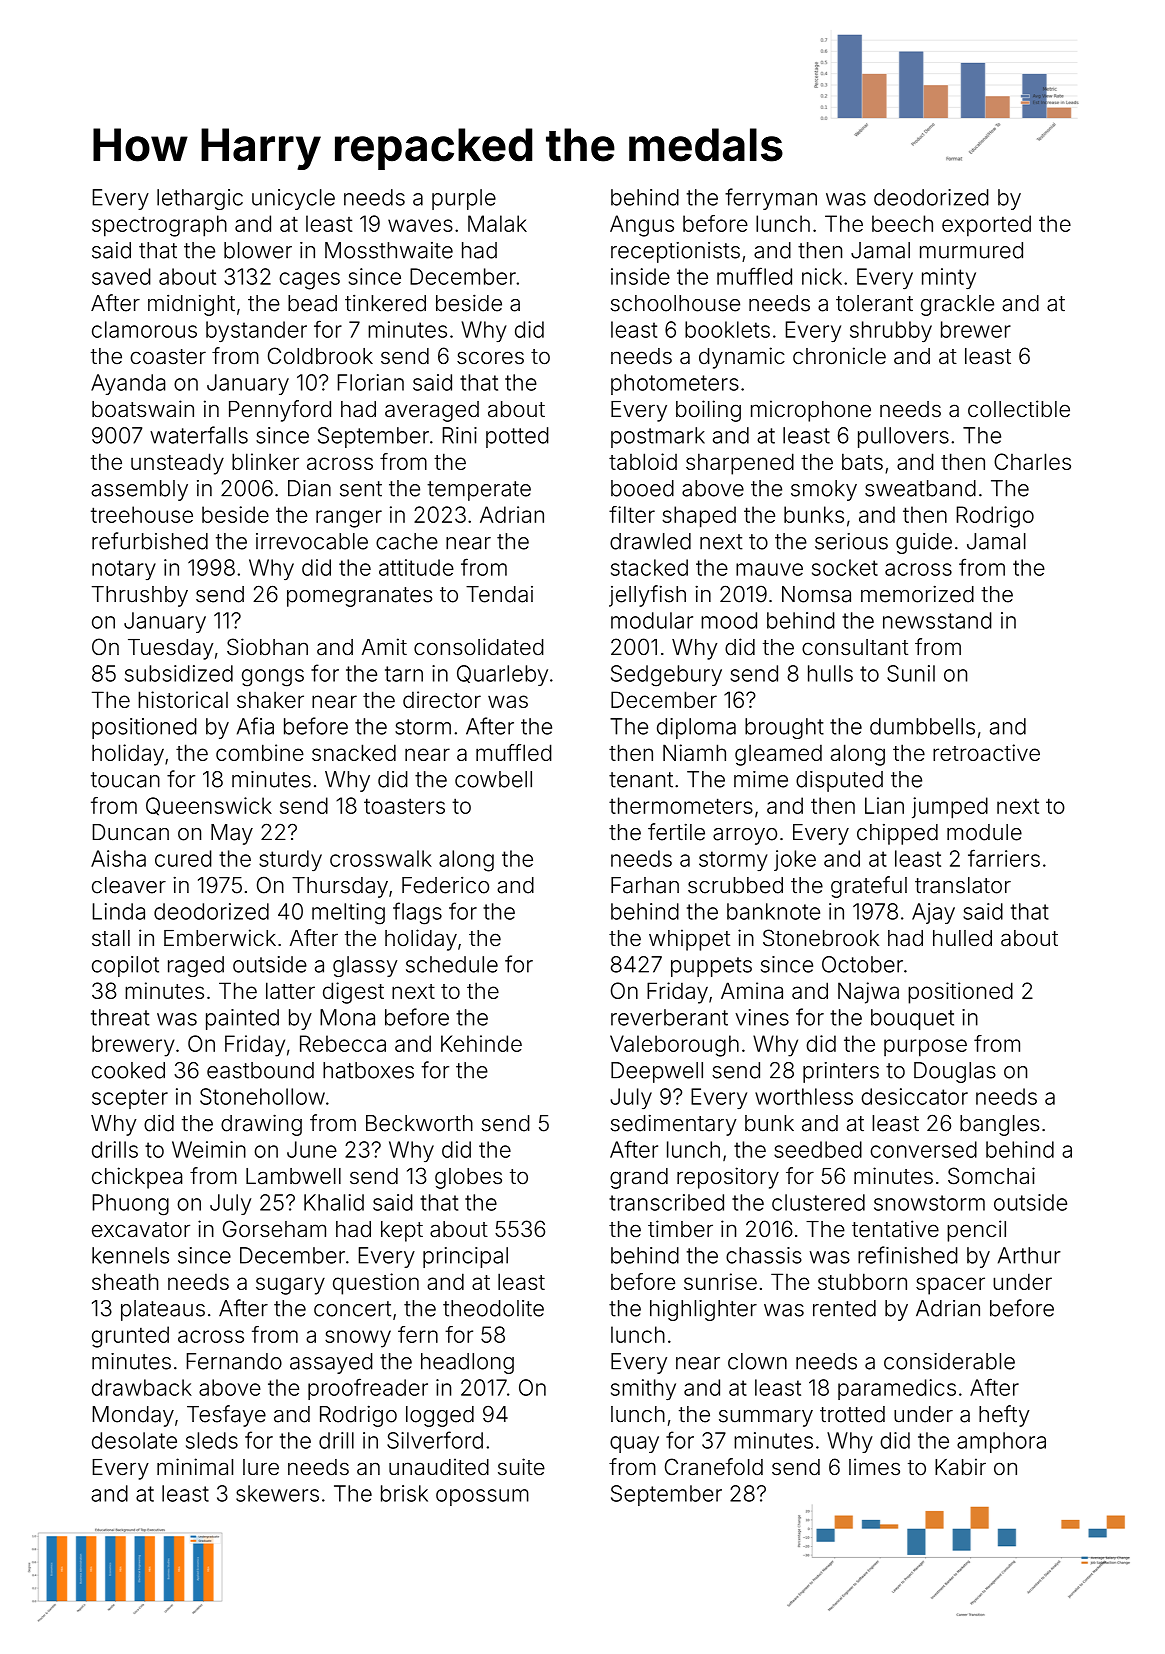 Image resolution: width=1165 pixels, height=1654 pixels. I want to click on cleaver, so click(129, 885).
